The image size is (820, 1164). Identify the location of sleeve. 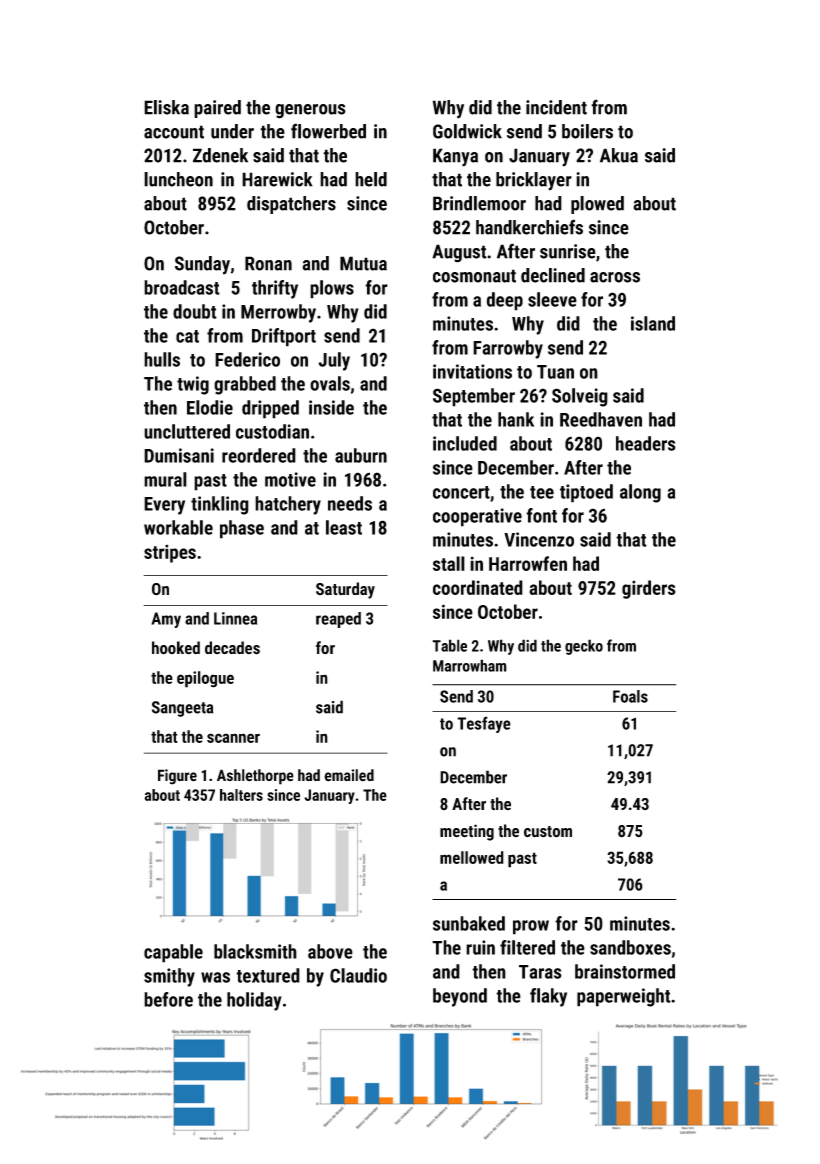
(552, 299).
